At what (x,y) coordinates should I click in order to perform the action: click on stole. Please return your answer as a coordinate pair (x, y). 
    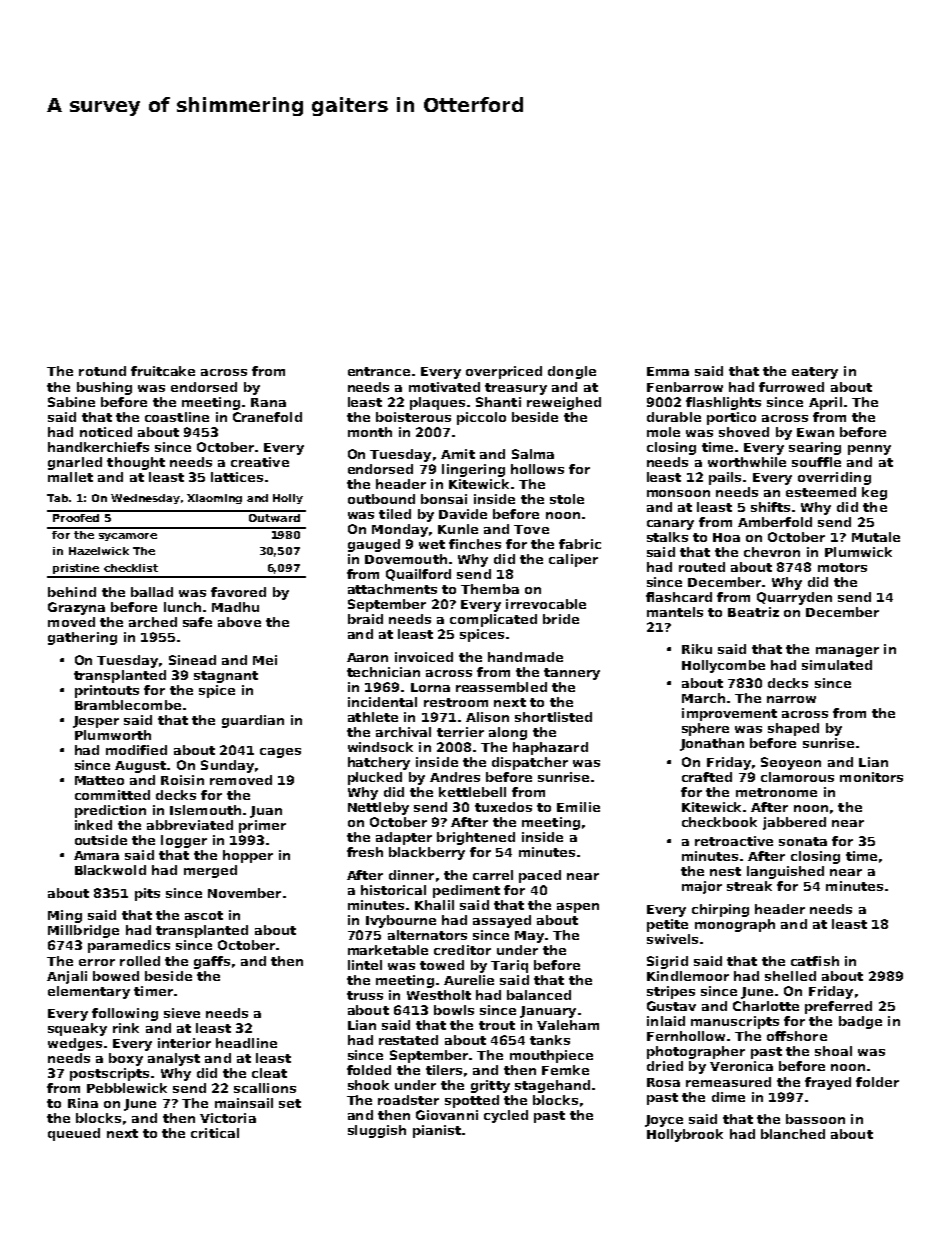
    Looking at the image, I should click on (567, 499).
